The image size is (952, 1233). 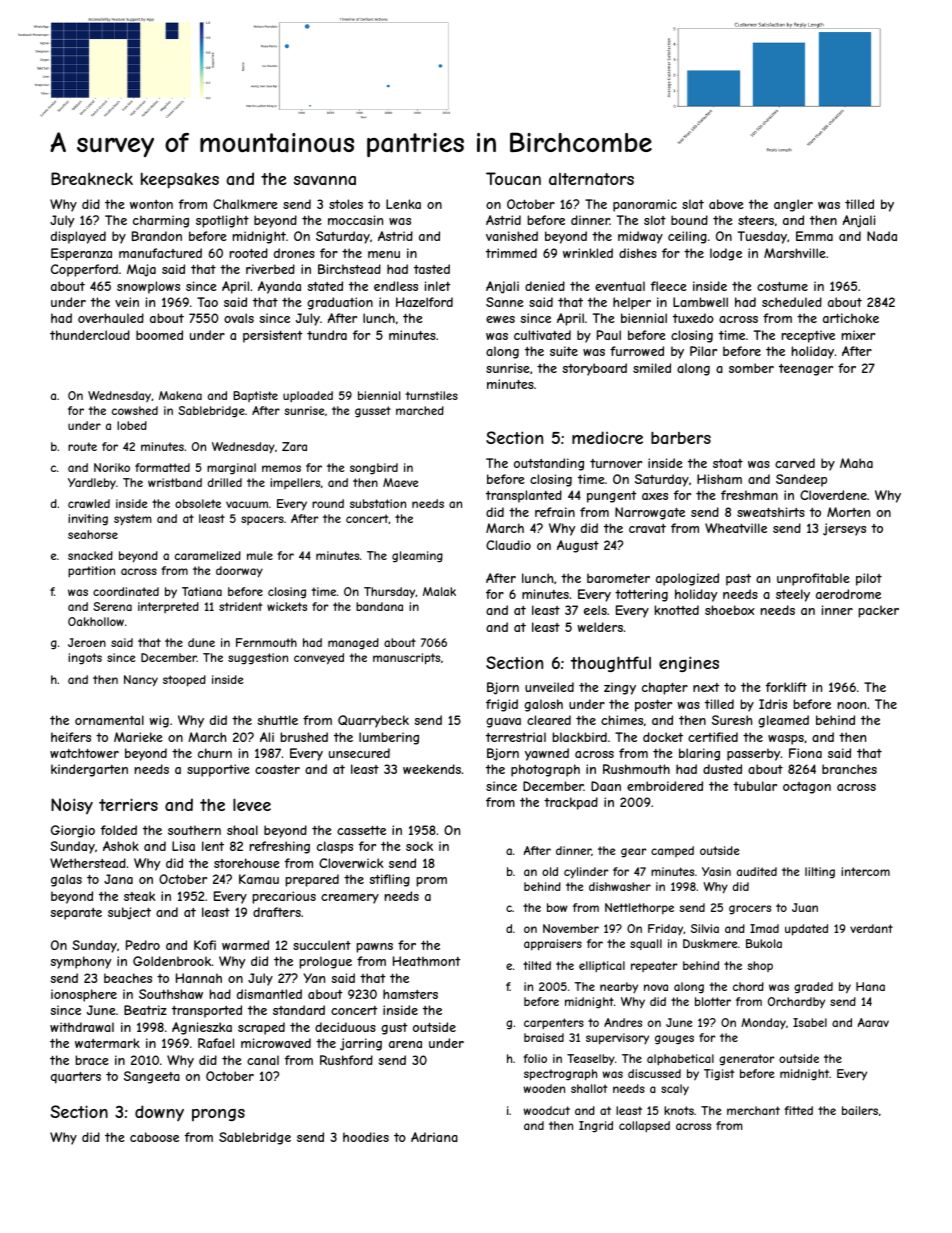 What do you see at coordinates (542, 335) in the screenshot?
I see `cultivated` at bounding box center [542, 335].
